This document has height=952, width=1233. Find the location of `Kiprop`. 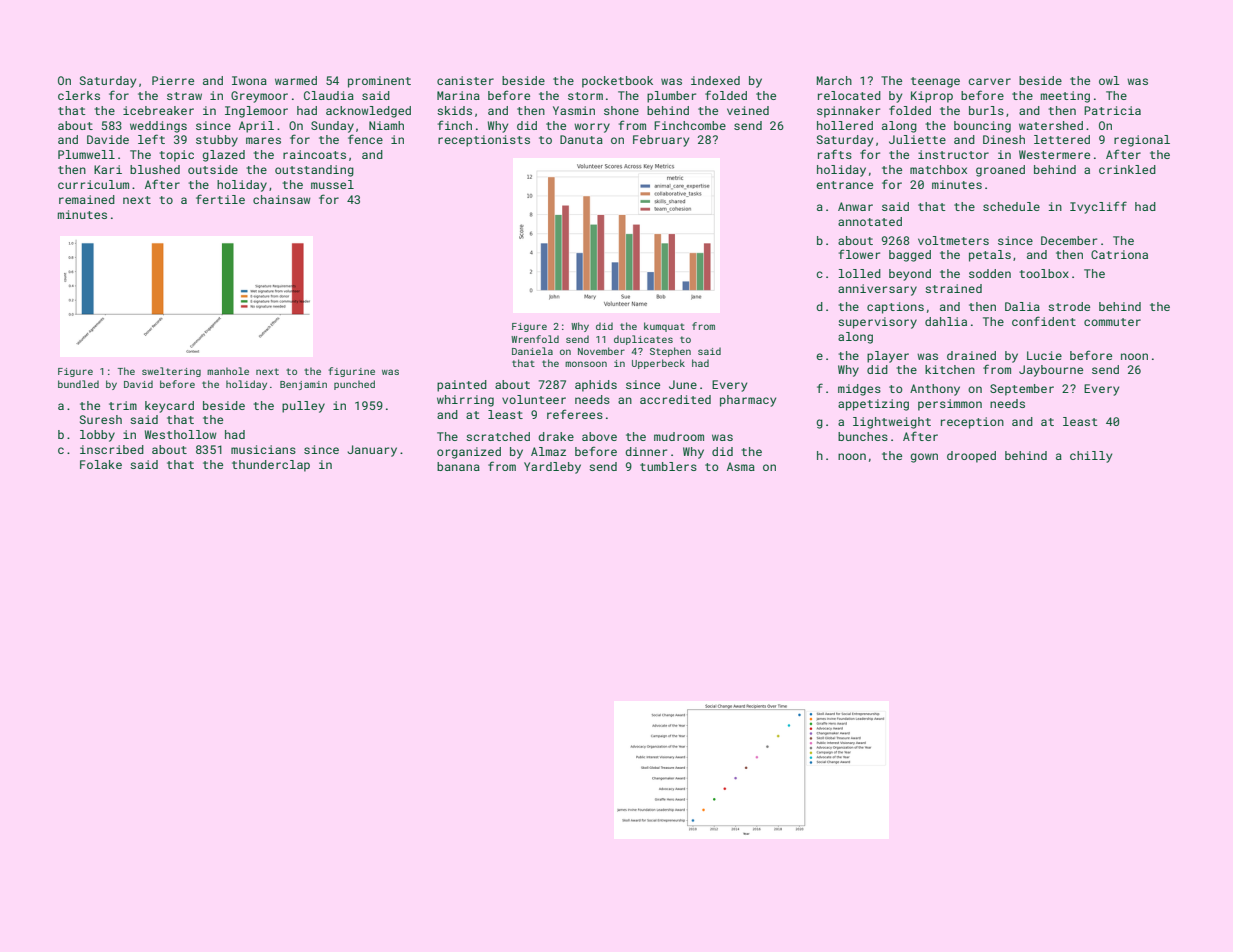

Kiprop is located at coordinates (932, 97).
